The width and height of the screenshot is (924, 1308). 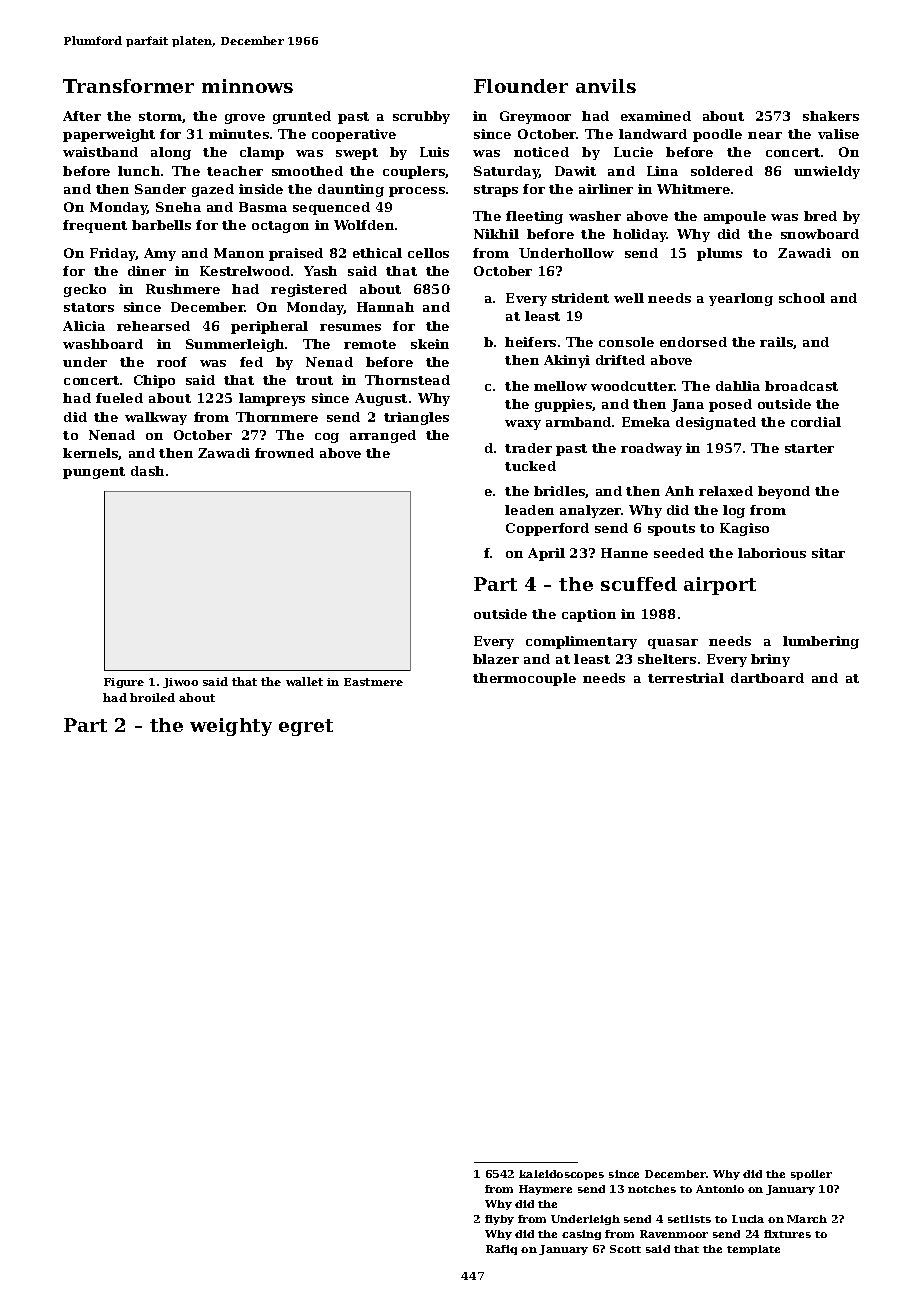 What do you see at coordinates (811, 1175) in the screenshot?
I see `spoiler` at bounding box center [811, 1175].
